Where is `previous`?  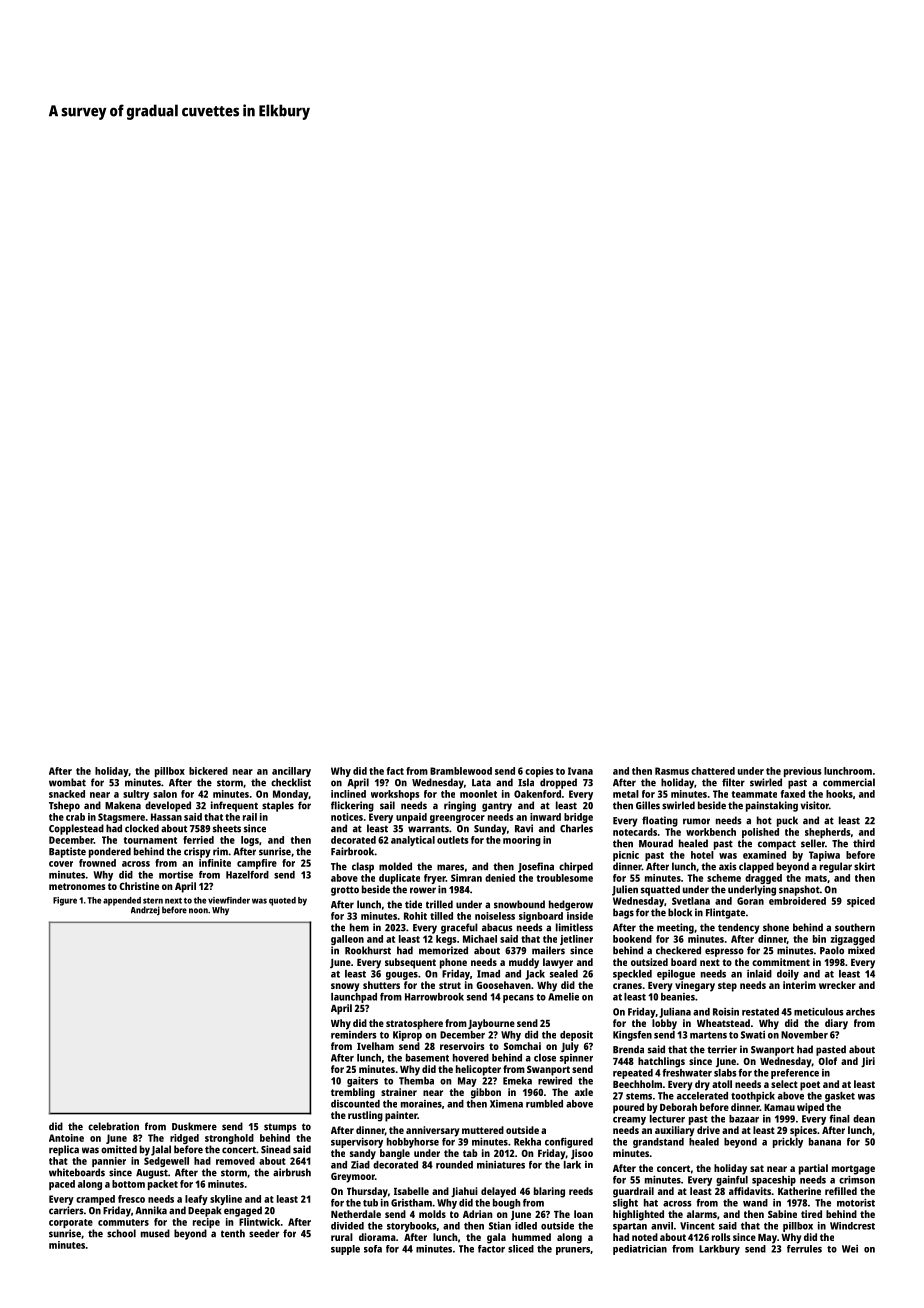
previous is located at coordinates (802, 772).
